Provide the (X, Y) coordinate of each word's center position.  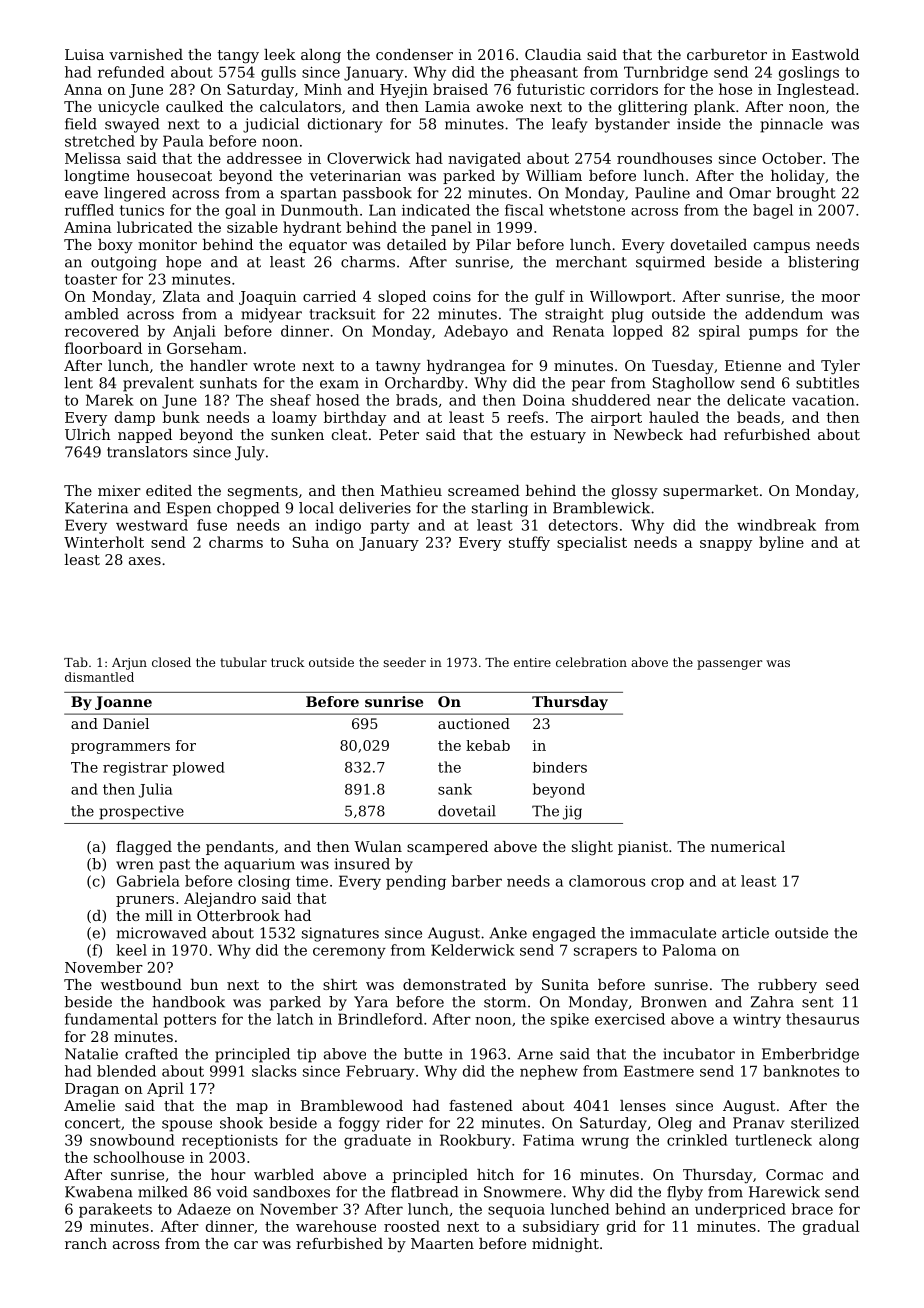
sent (818, 1002)
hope (183, 263)
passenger (729, 665)
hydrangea (466, 367)
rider (404, 1123)
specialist (592, 543)
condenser (414, 54)
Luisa (84, 54)
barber (477, 881)
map (252, 1108)
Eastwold (825, 54)
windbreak (776, 525)
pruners (145, 901)
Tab (76, 662)
